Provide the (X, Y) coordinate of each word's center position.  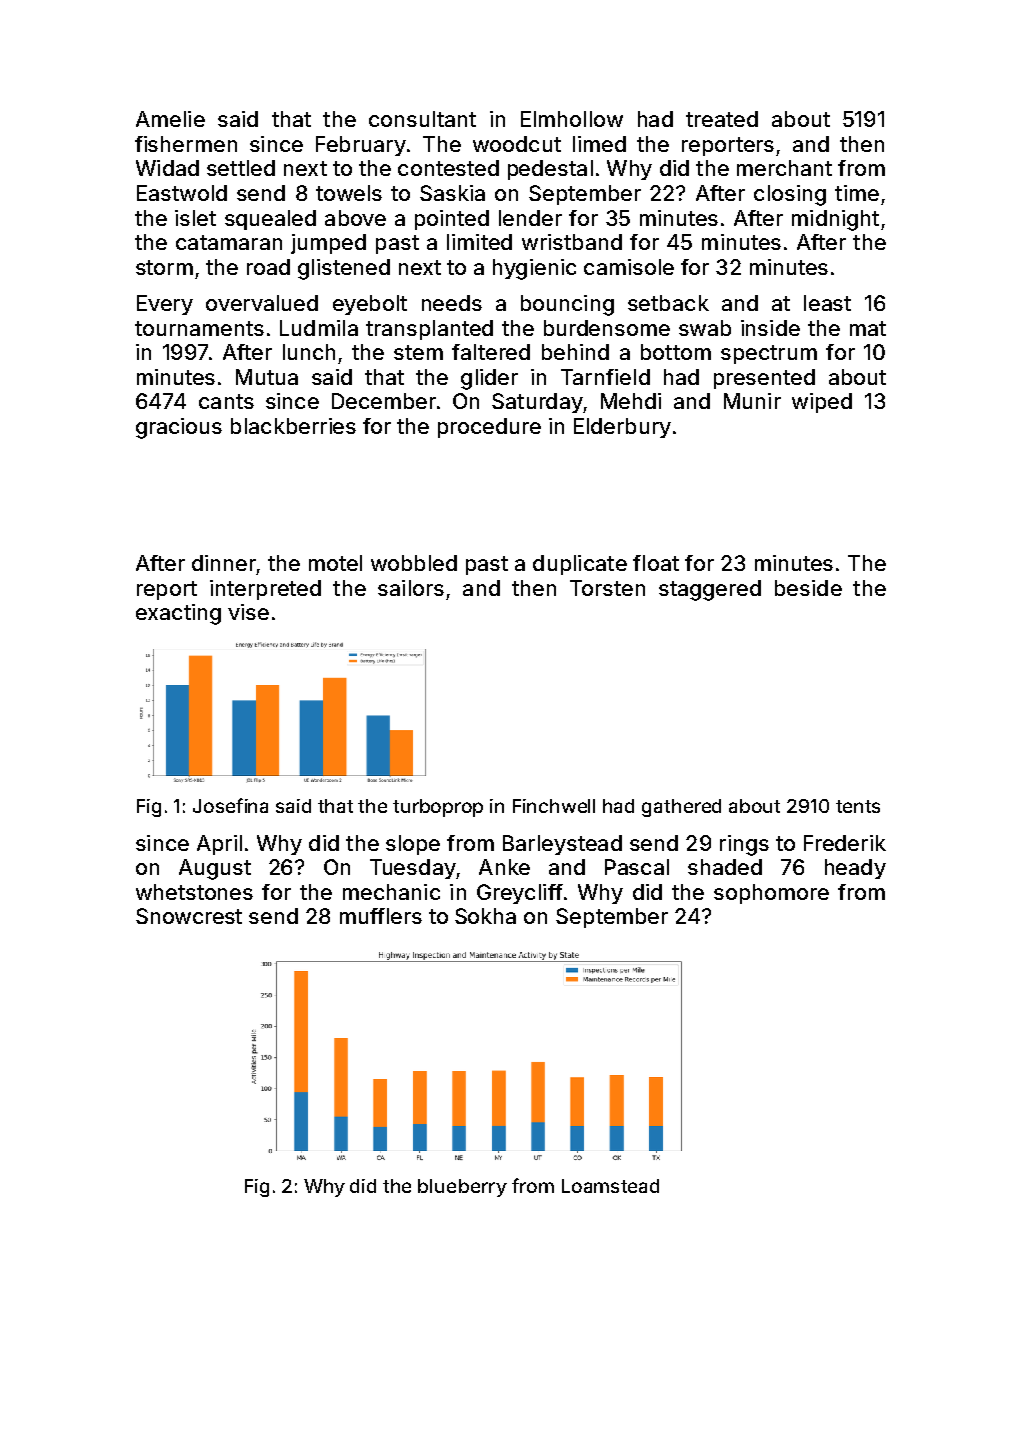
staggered (710, 590)
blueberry (462, 1188)
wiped (822, 403)
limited (479, 242)
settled (241, 168)
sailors (411, 588)
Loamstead (610, 1186)
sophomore (771, 894)
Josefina (230, 805)
